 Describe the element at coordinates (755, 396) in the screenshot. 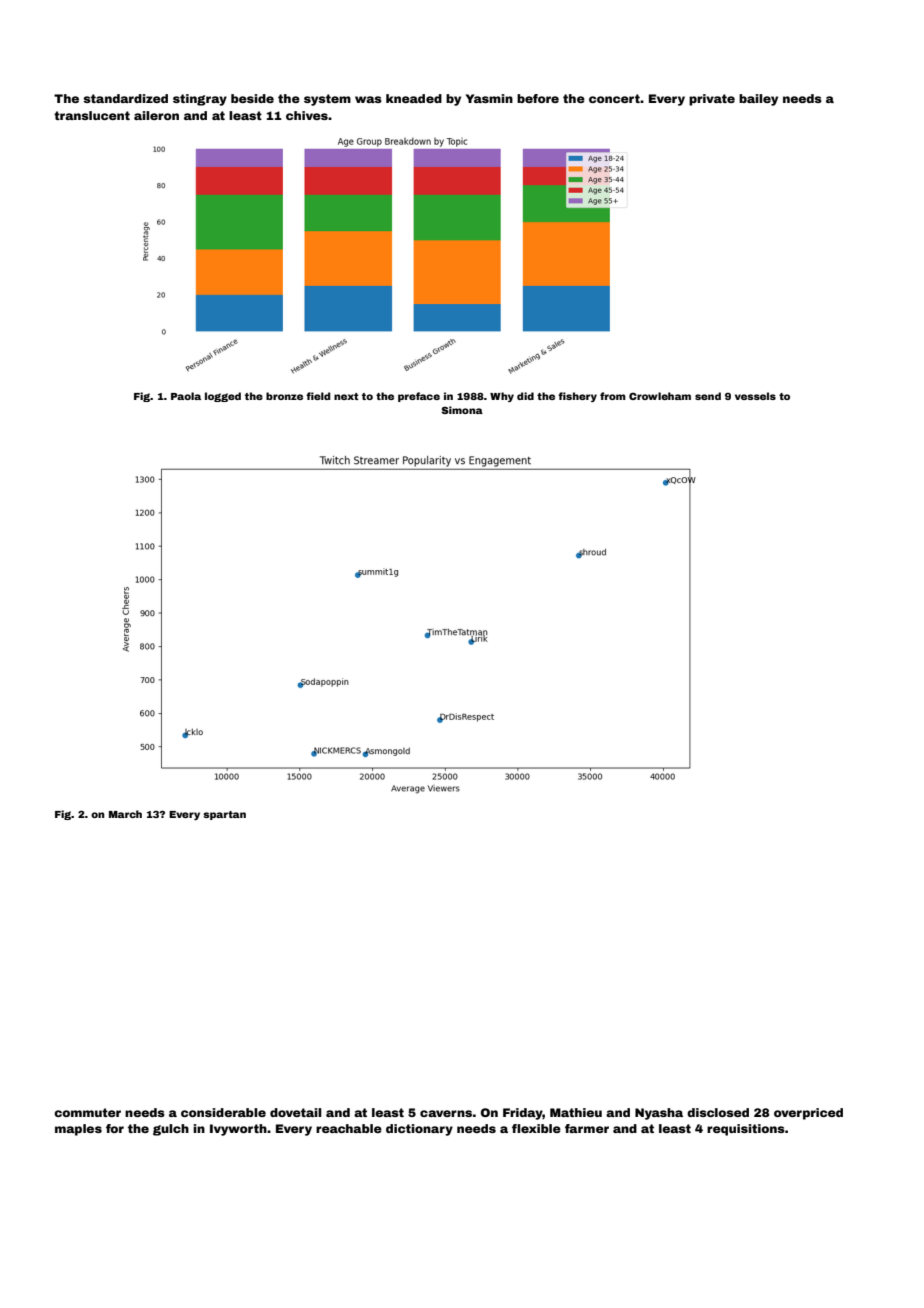

I see `vessels` at that location.
